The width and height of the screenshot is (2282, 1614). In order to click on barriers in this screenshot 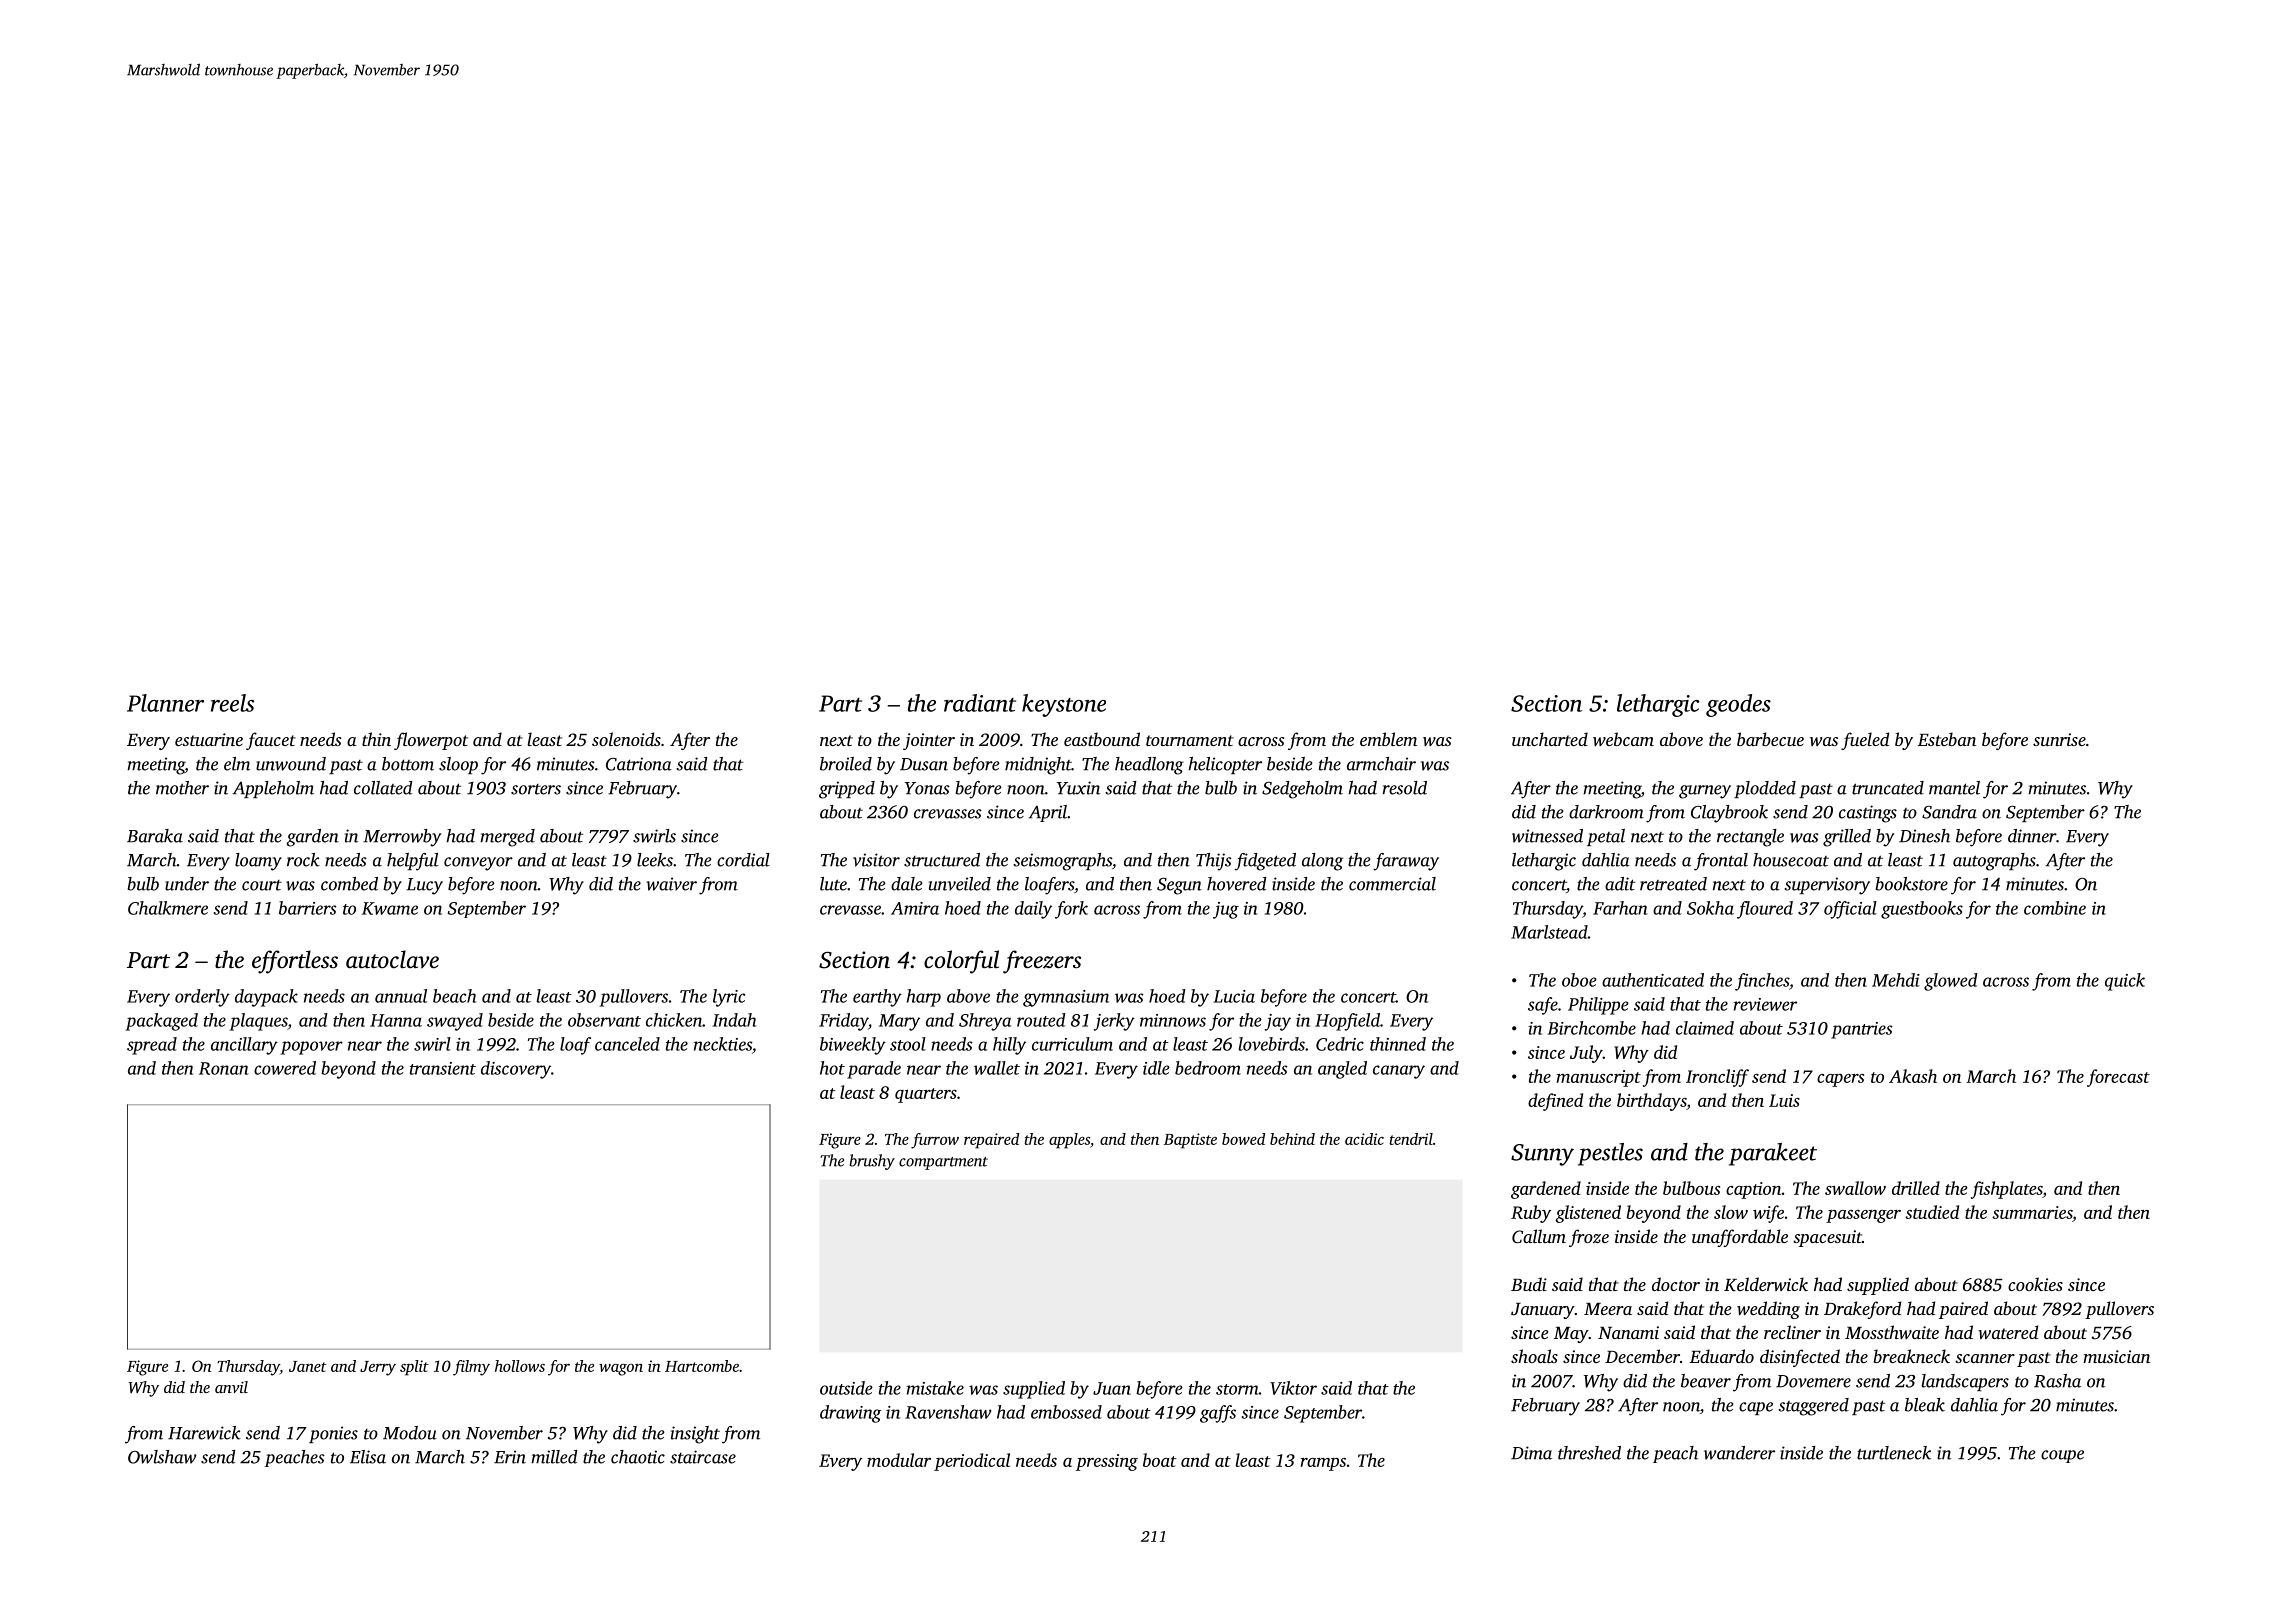, I will do `click(308, 908)`.
